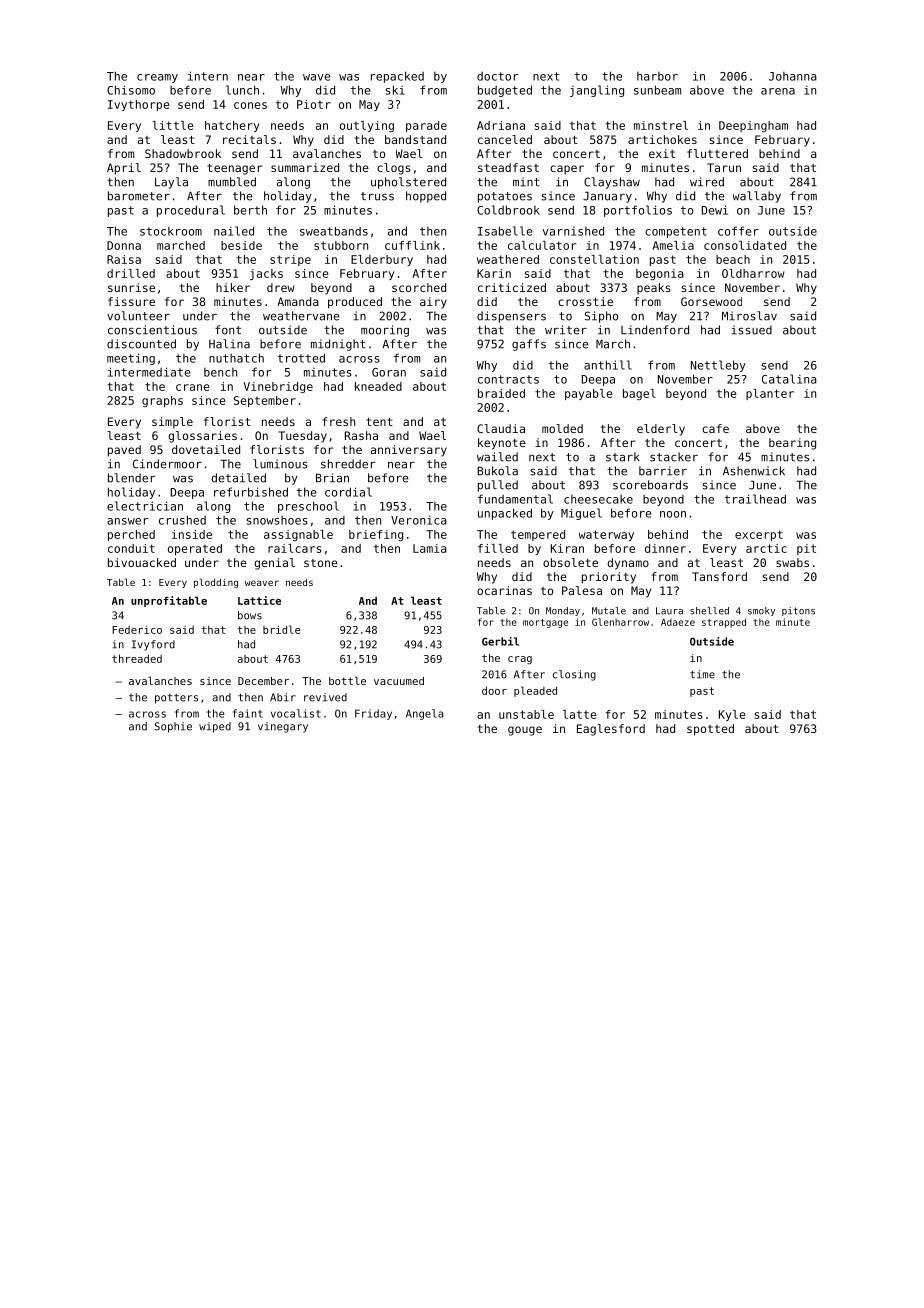  I want to click on Friday, so click(373, 714).
